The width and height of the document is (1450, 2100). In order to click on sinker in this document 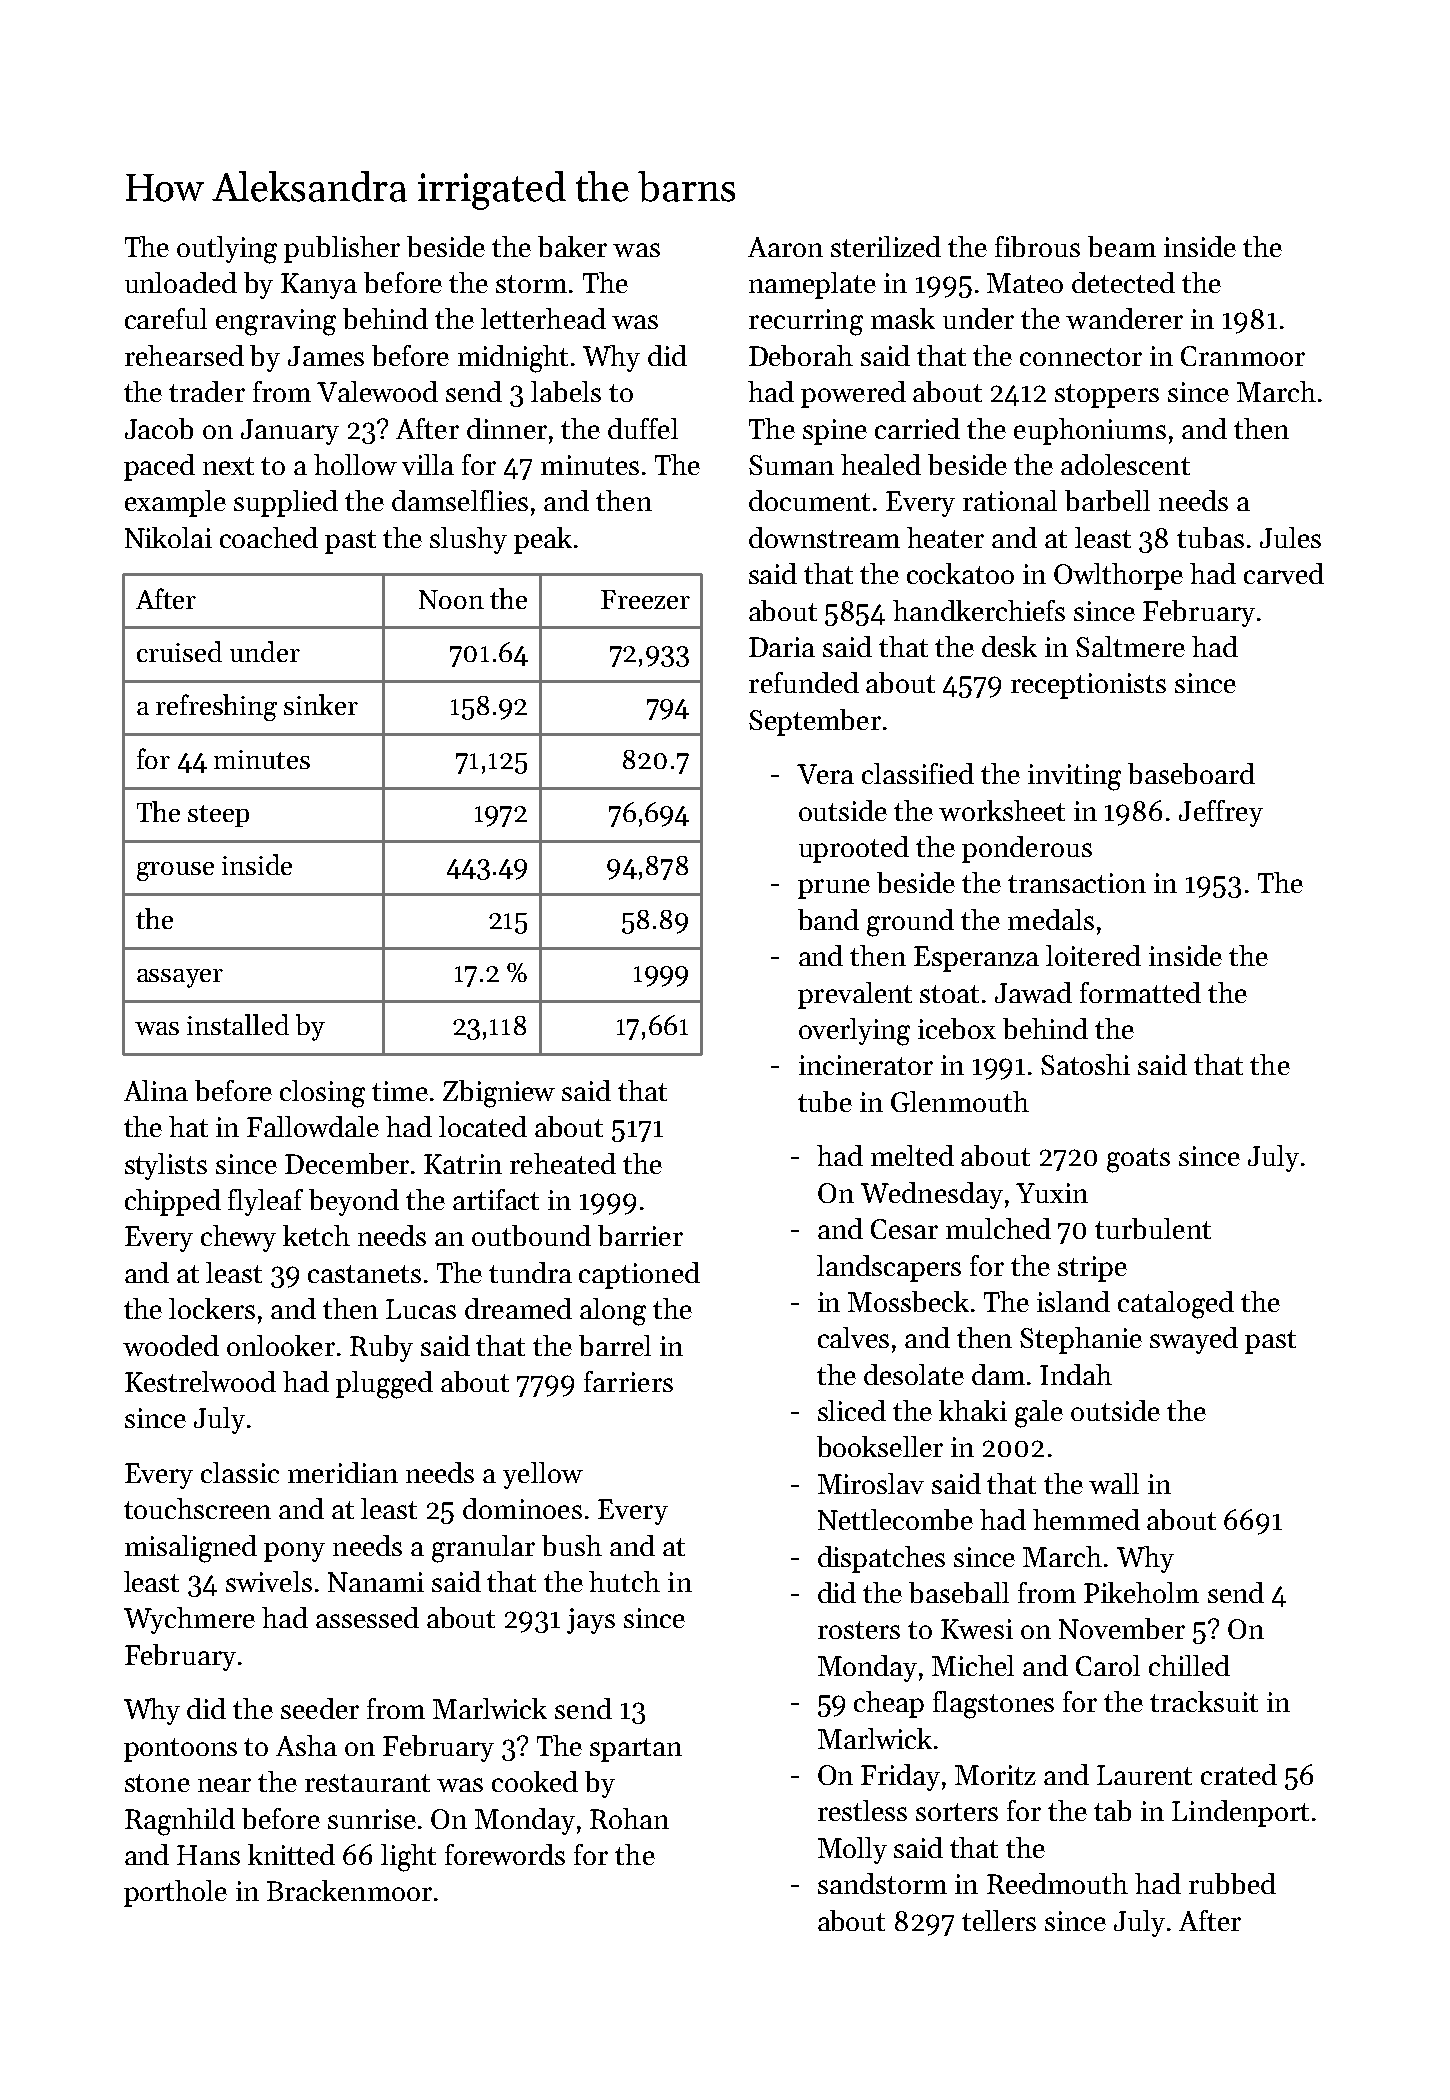, I will do `click(321, 704)`.
